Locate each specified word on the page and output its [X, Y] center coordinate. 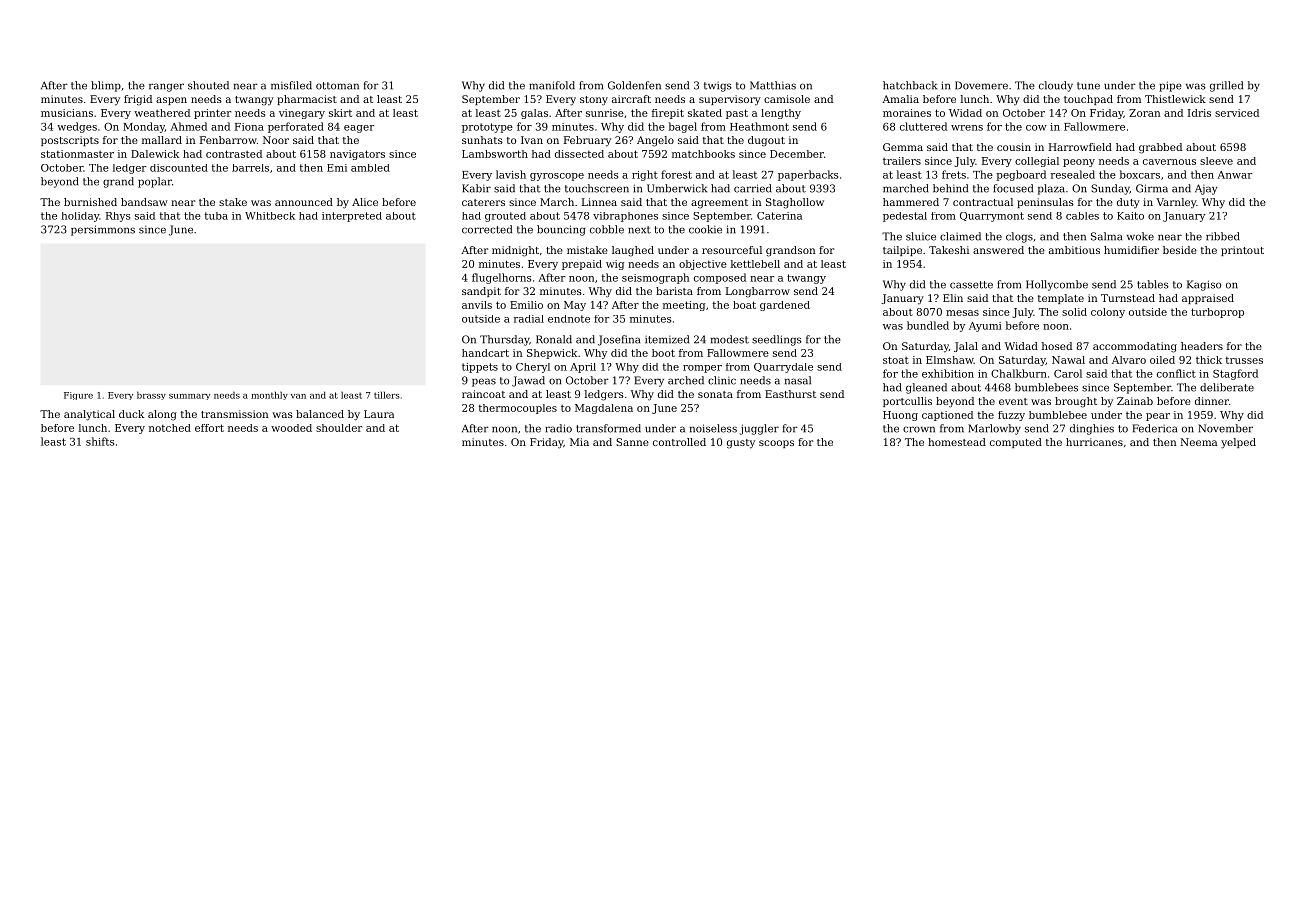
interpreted [352, 217]
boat [744, 305]
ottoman [337, 86]
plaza [1051, 189]
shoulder [339, 428]
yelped [1238, 443]
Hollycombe [1057, 285]
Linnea [599, 202]
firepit [668, 114]
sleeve [1216, 161]
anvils [477, 305]
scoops [776, 444]
